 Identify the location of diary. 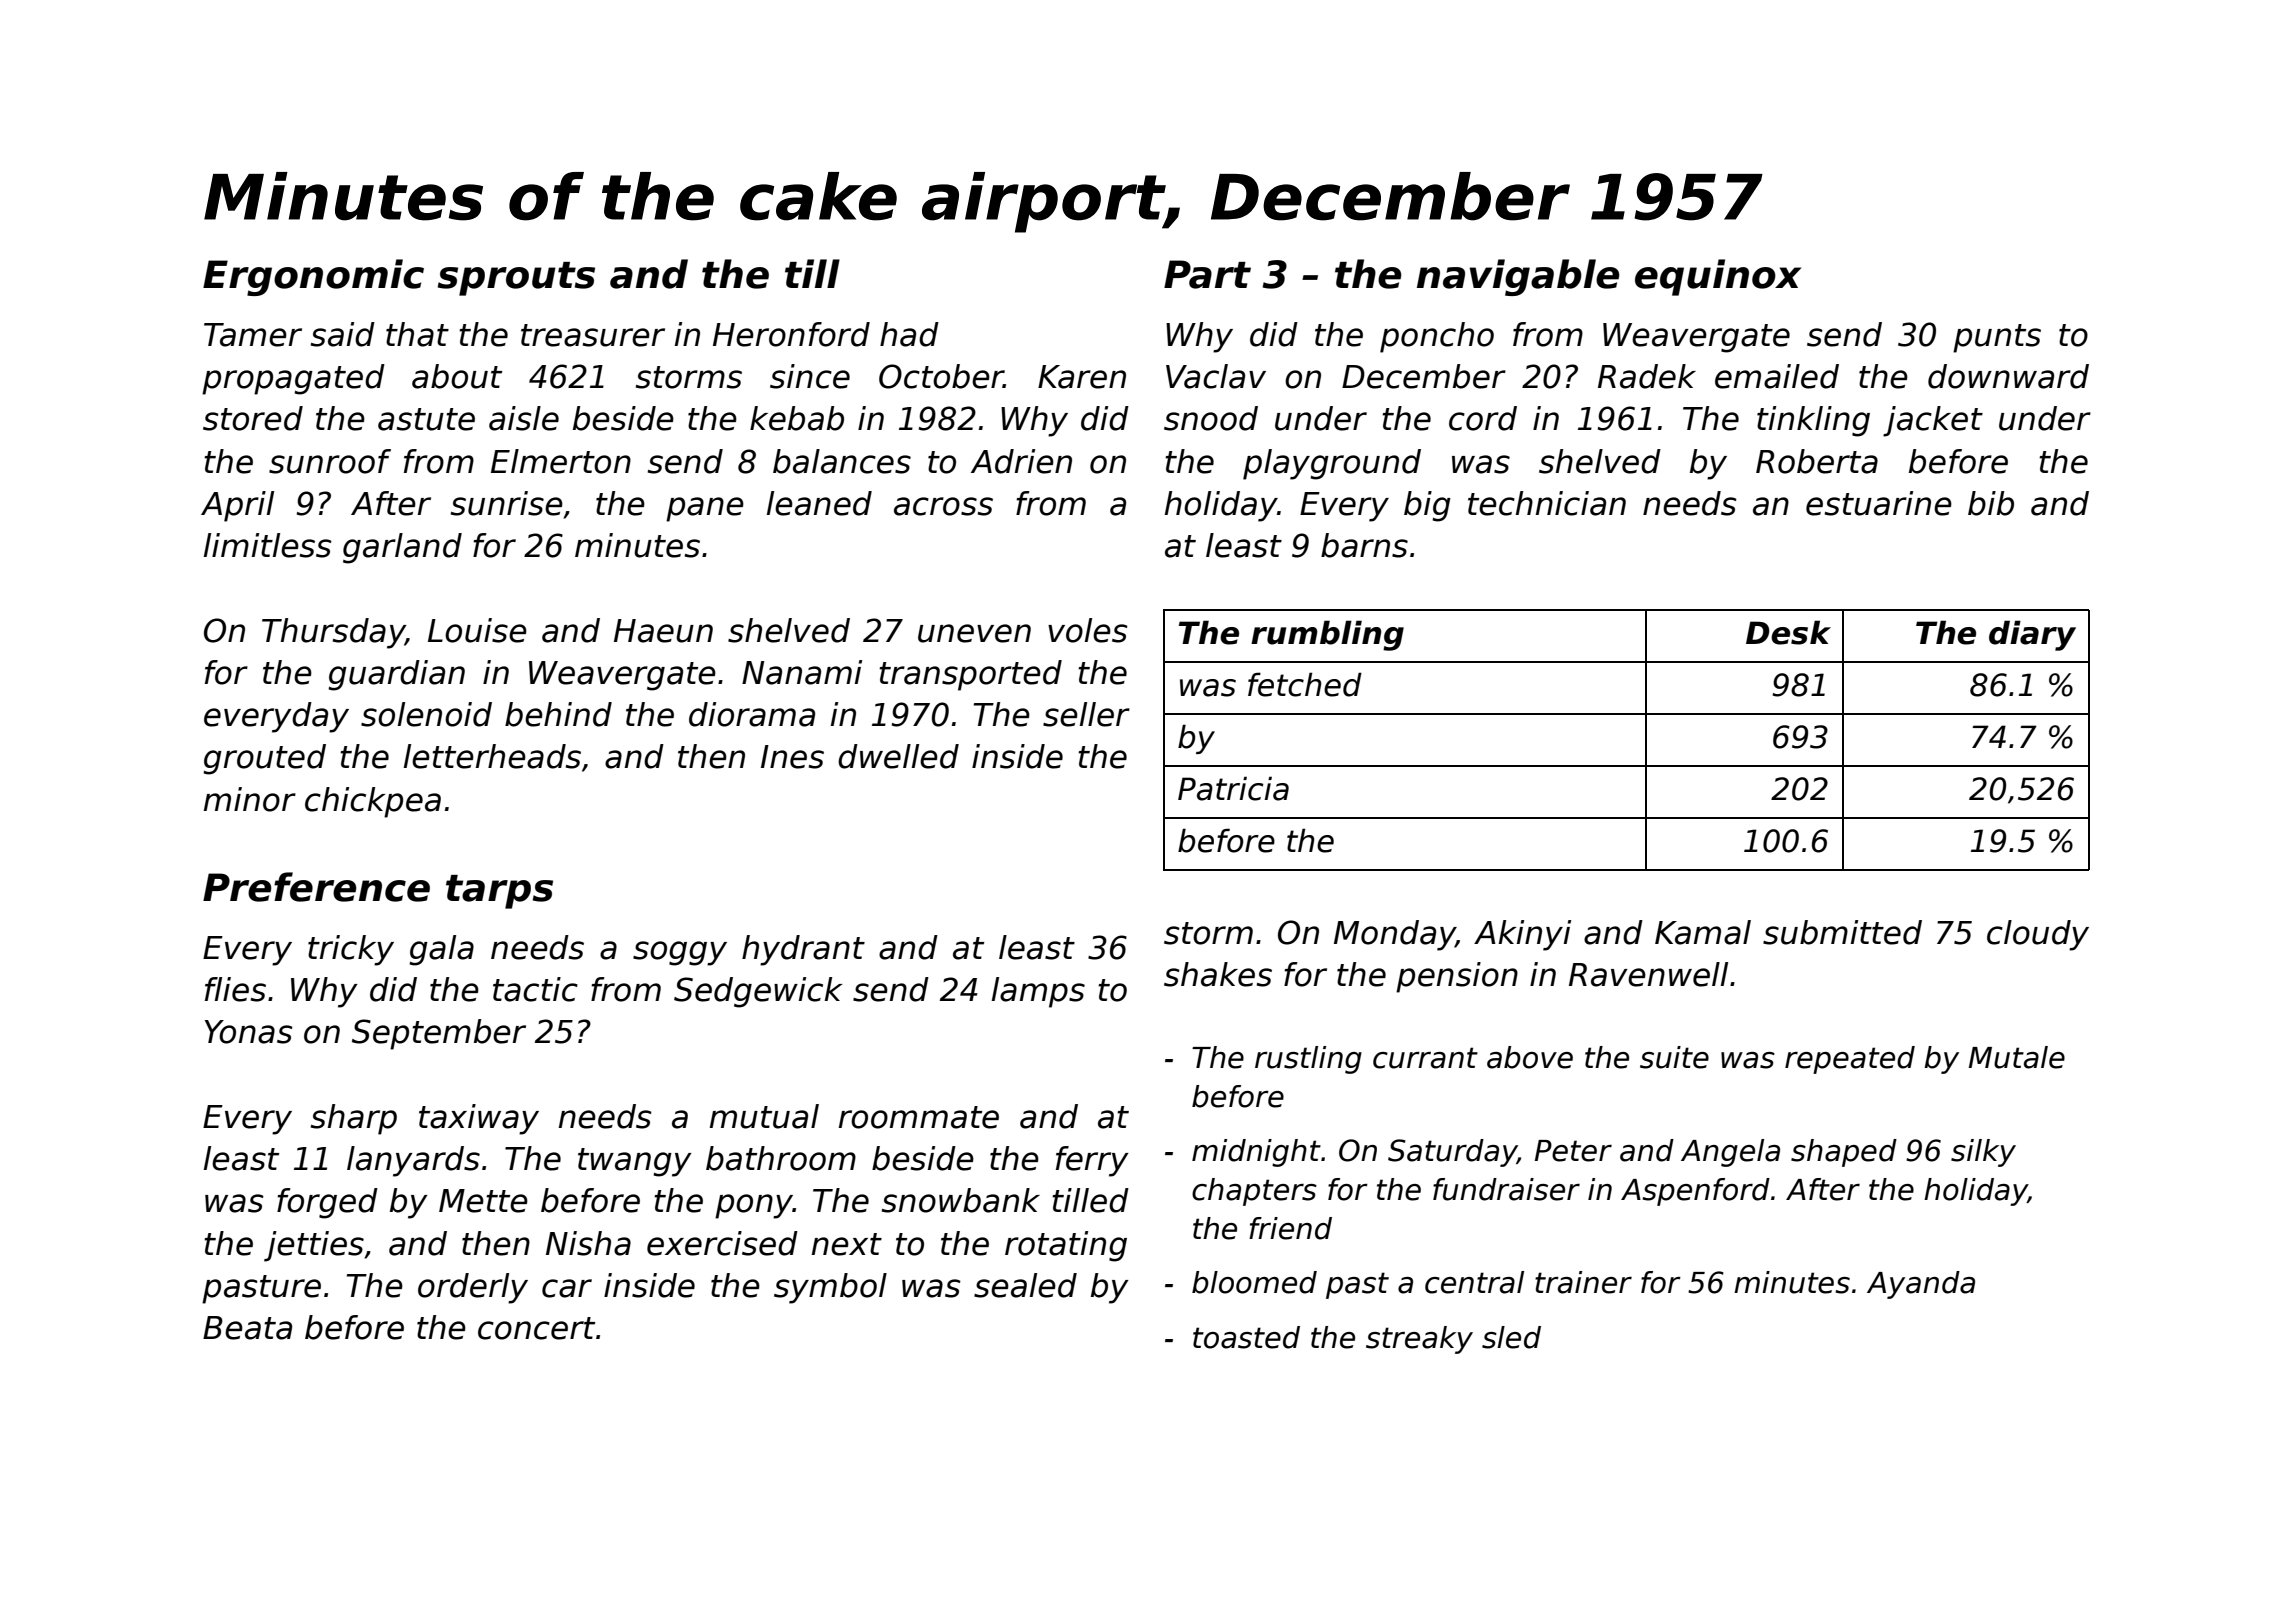
(2032, 635).
